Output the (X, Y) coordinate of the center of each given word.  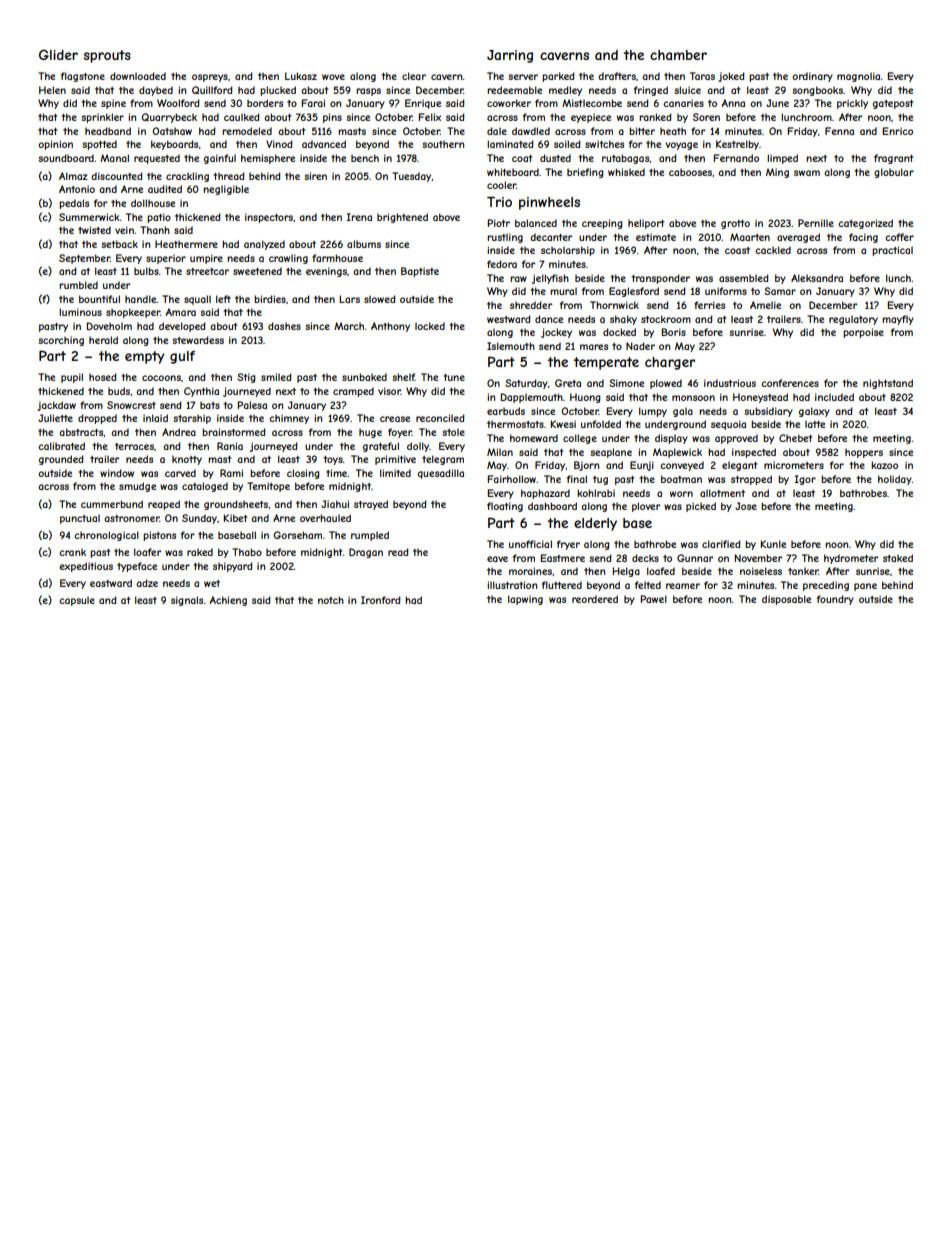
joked (731, 77)
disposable (786, 600)
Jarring (510, 56)
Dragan (366, 553)
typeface (137, 567)
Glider (58, 54)
